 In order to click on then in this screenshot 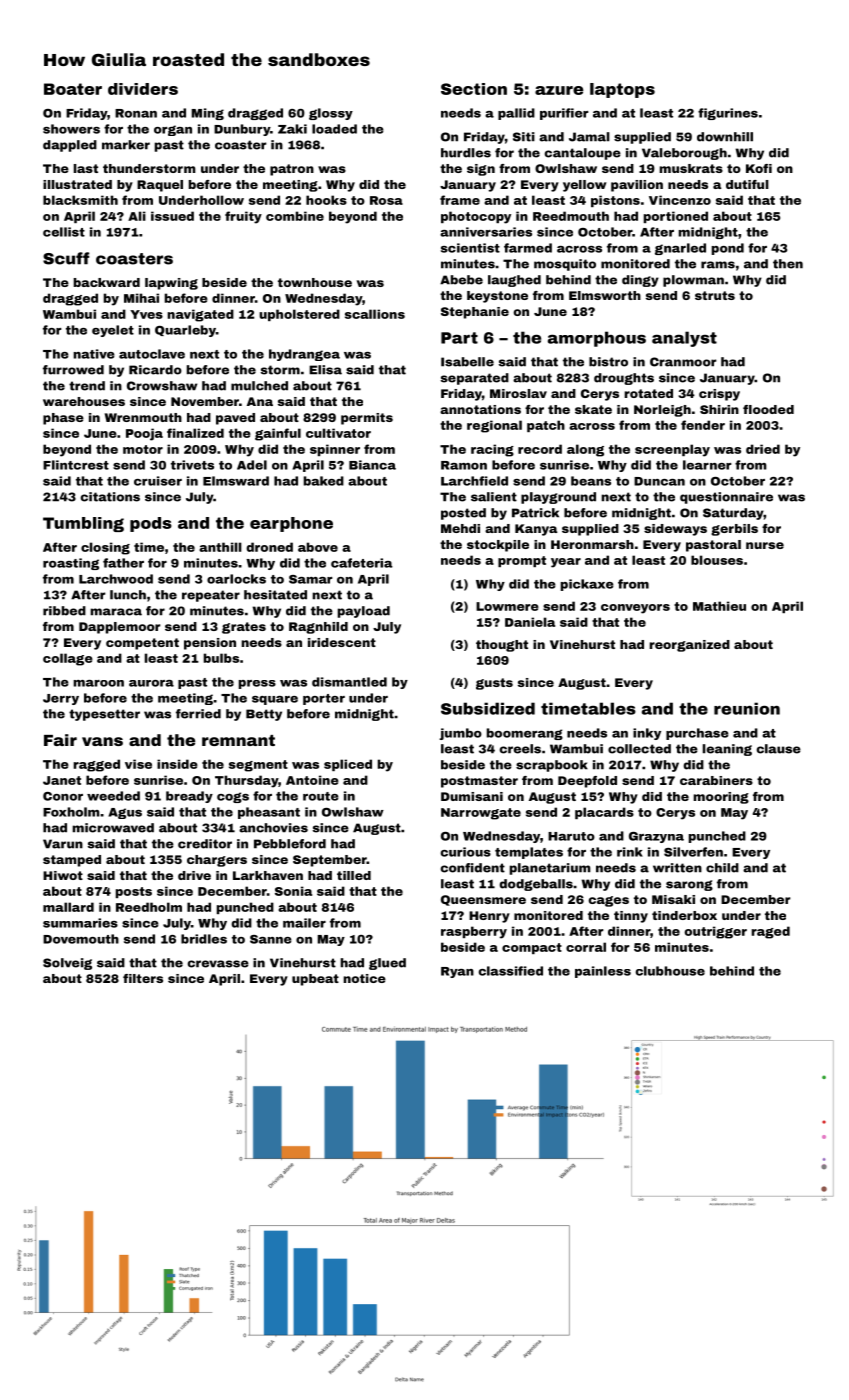, I will do `click(788, 264)`.
